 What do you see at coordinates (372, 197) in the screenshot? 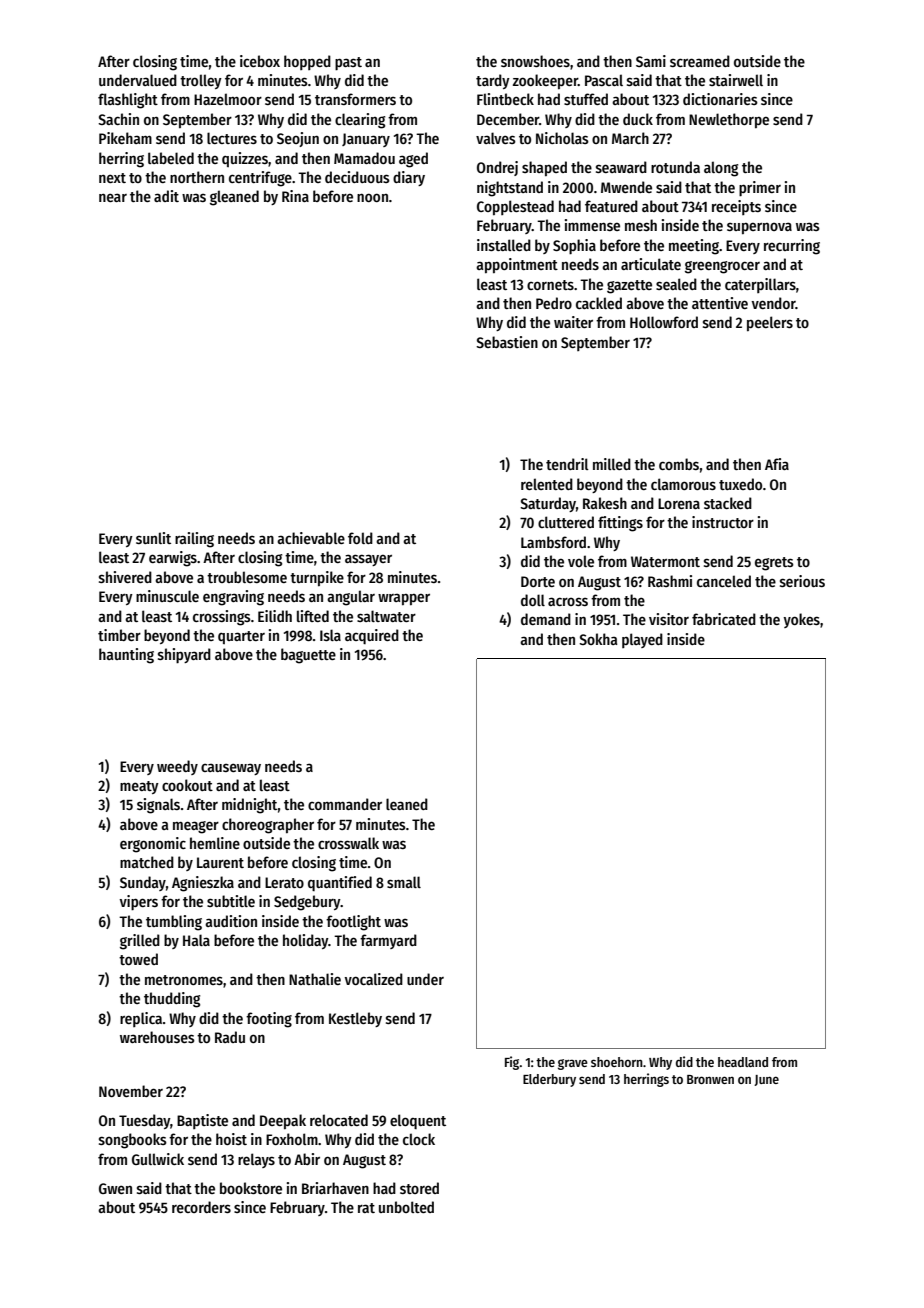
I see `noon` at bounding box center [372, 197].
